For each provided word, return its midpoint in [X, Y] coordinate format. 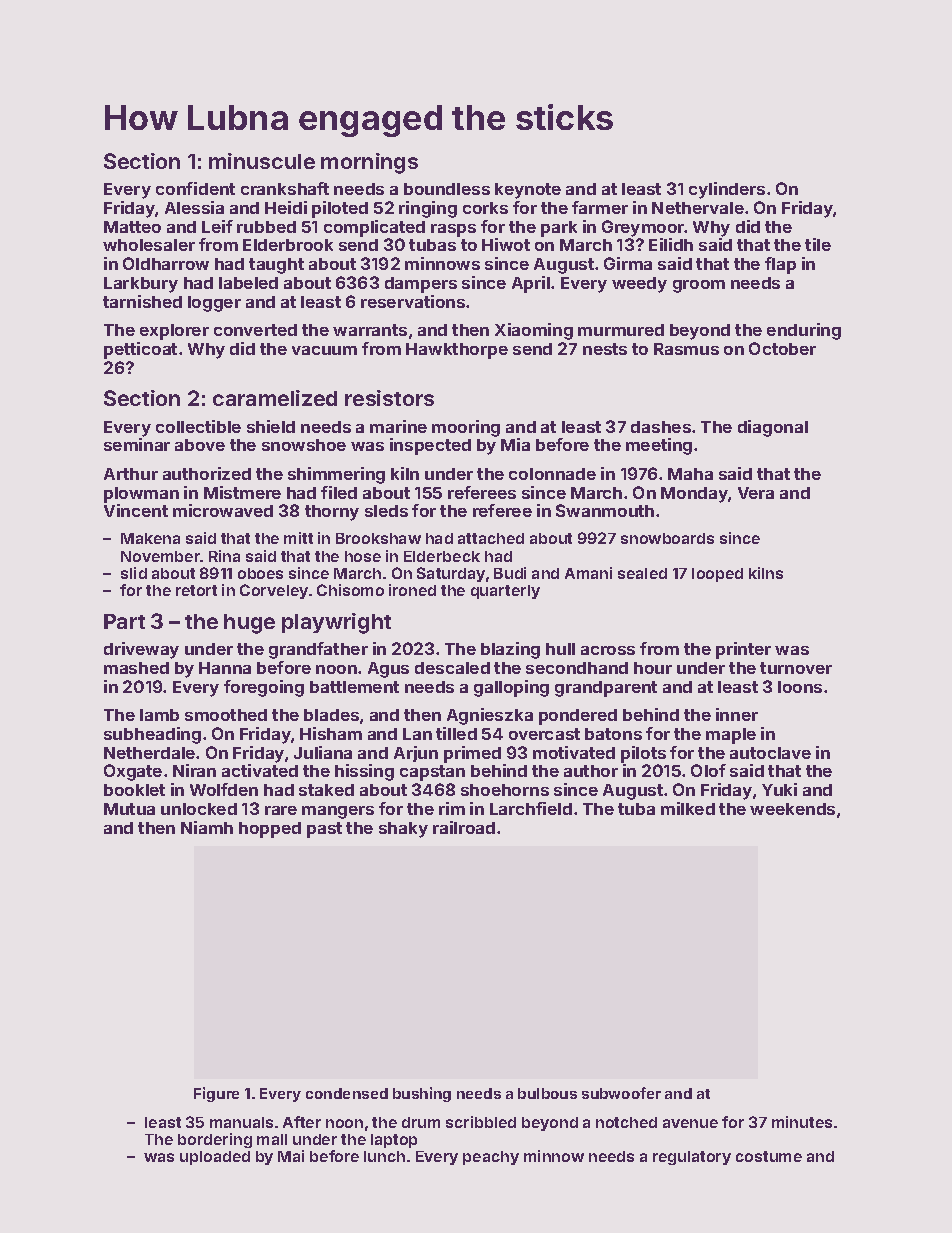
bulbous [547, 1093]
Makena [150, 538]
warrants [370, 330]
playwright [336, 623]
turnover [796, 668]
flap [780, 265]
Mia [515, 444]
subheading [152, 735]
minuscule [262, 161]
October [782, 348]
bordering [215, 1140]
